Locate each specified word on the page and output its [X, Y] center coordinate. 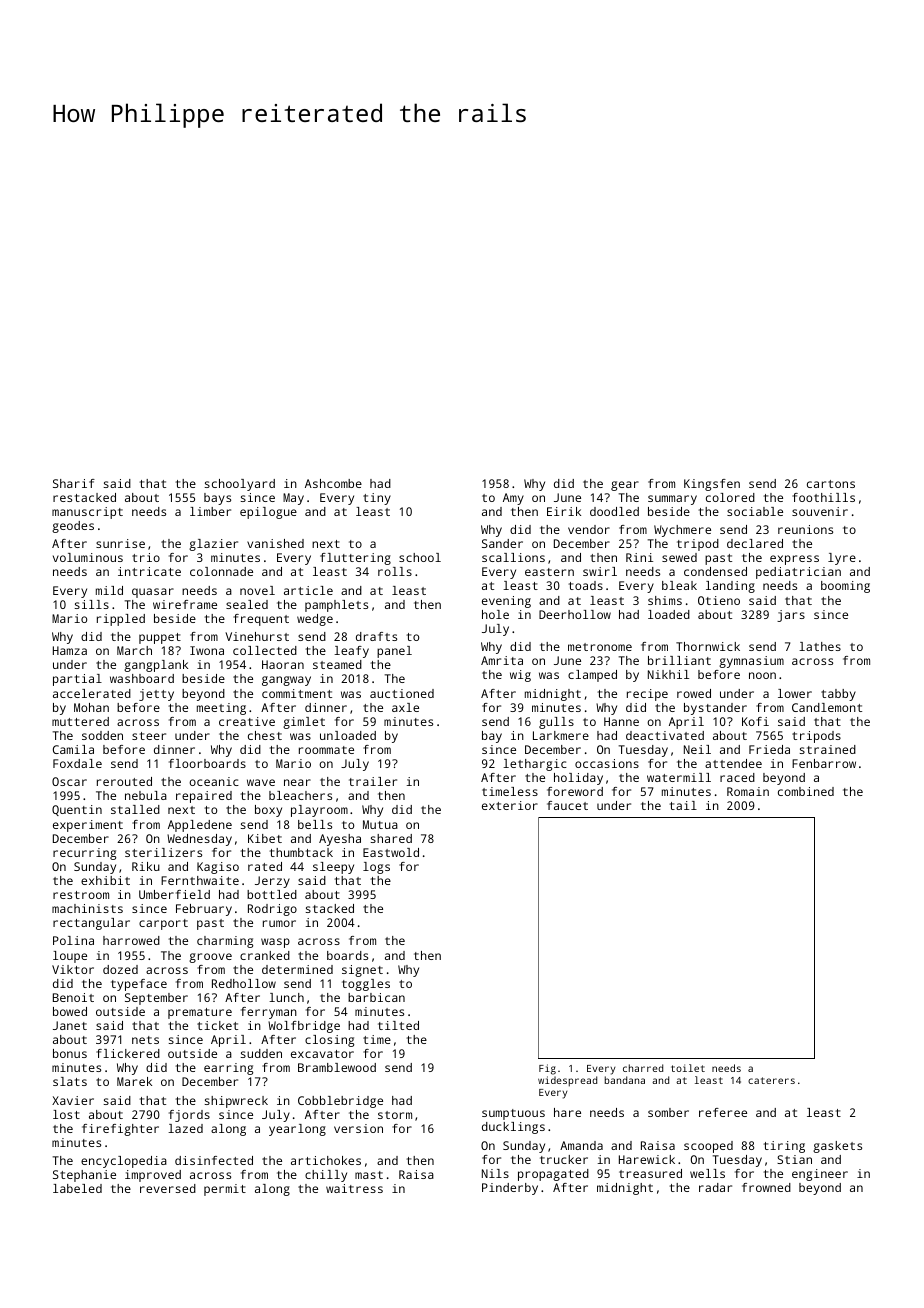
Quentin [77, 810]
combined [806, 791]
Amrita [502, 660]
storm [395, 1115]
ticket [217, 1025]
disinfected [214, 1160]
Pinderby [510, 1189]
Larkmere [561, 735]
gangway [286, 681]
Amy [513, 499]
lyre [842, 559]
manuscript [87, 513]
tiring [784, 1147]
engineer [820, 1175]
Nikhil [668, 674]
